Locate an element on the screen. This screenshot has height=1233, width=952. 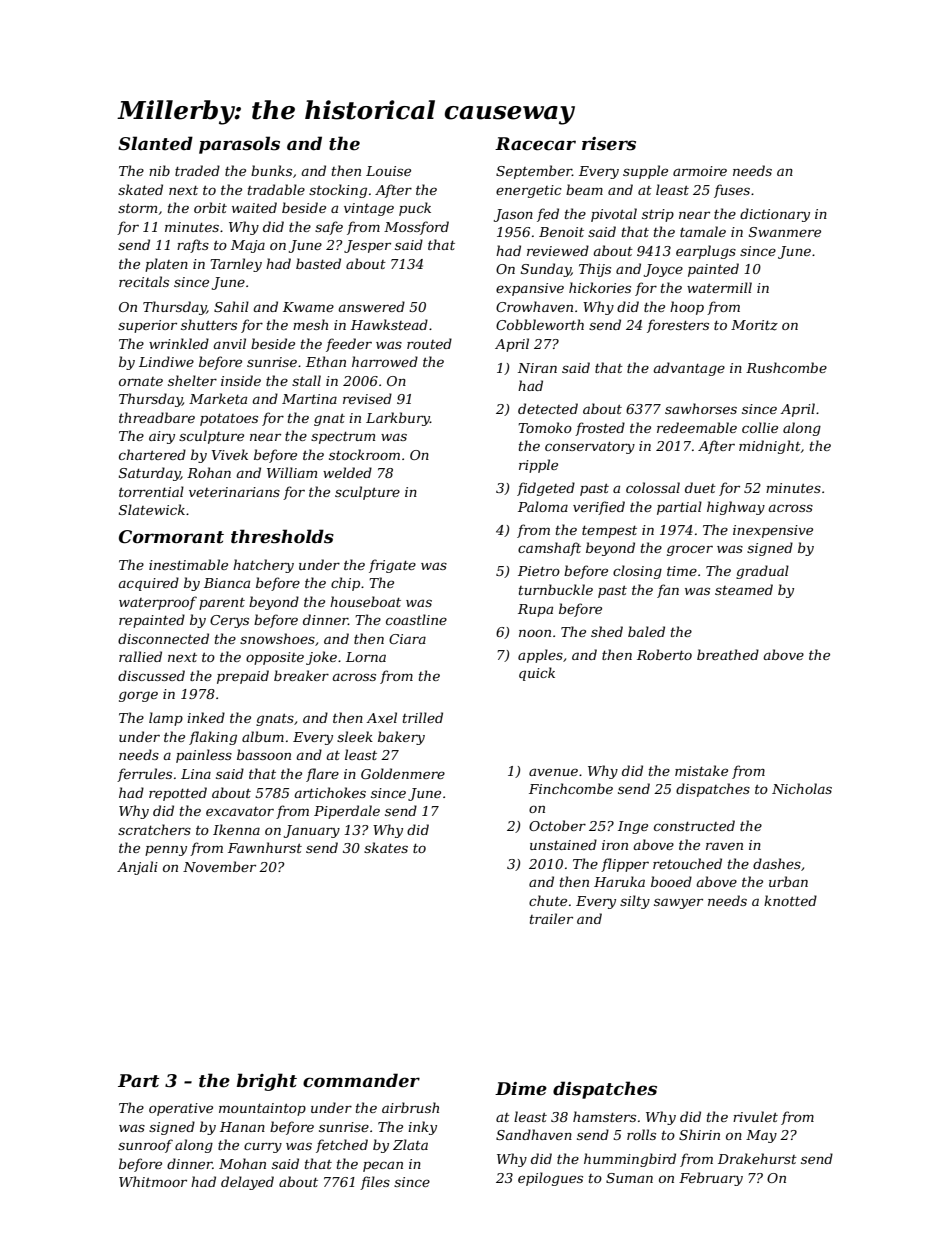
skates is located at coordinates (386, 847).
